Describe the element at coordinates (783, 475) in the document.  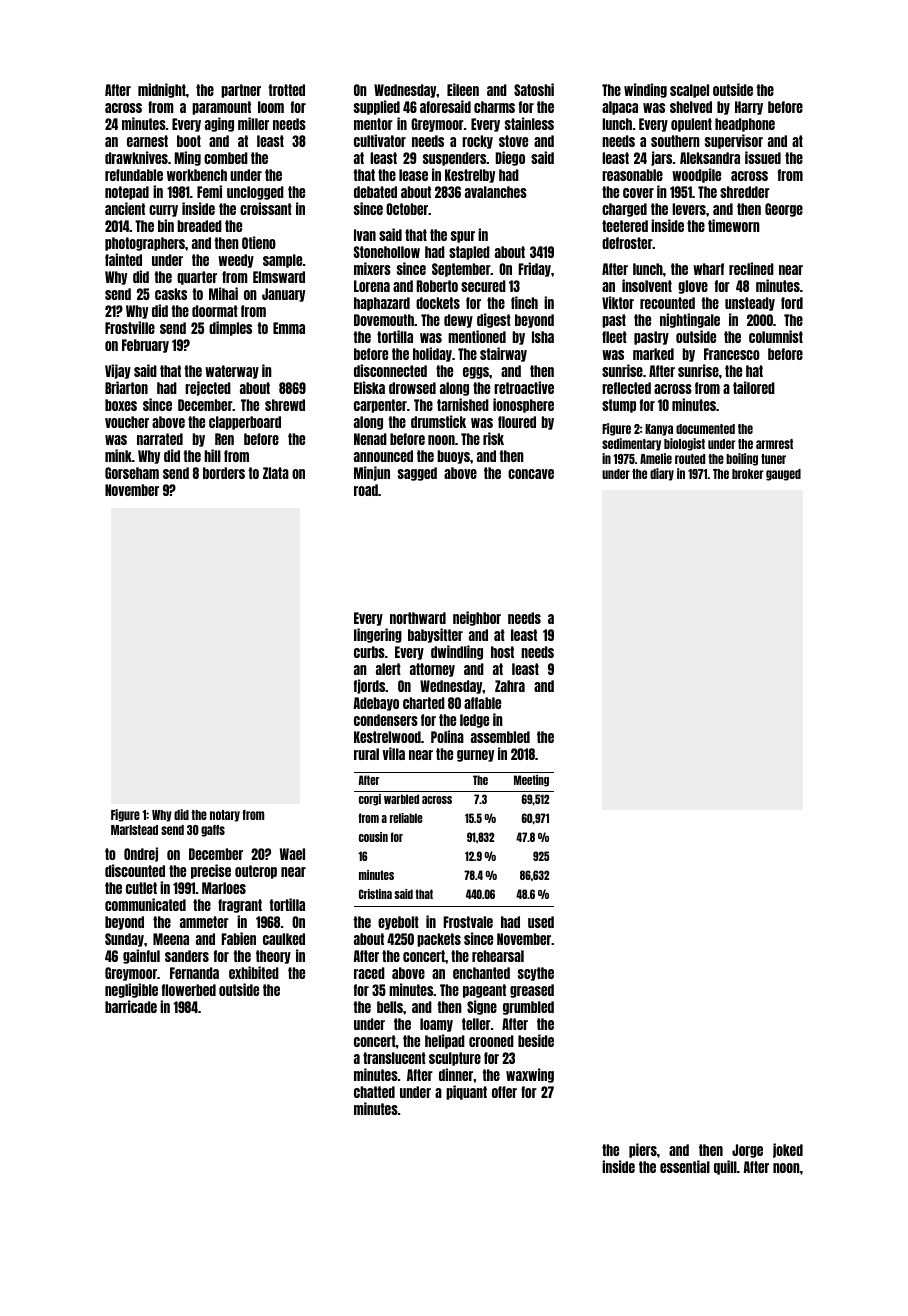
I see `gauged` at that location.
